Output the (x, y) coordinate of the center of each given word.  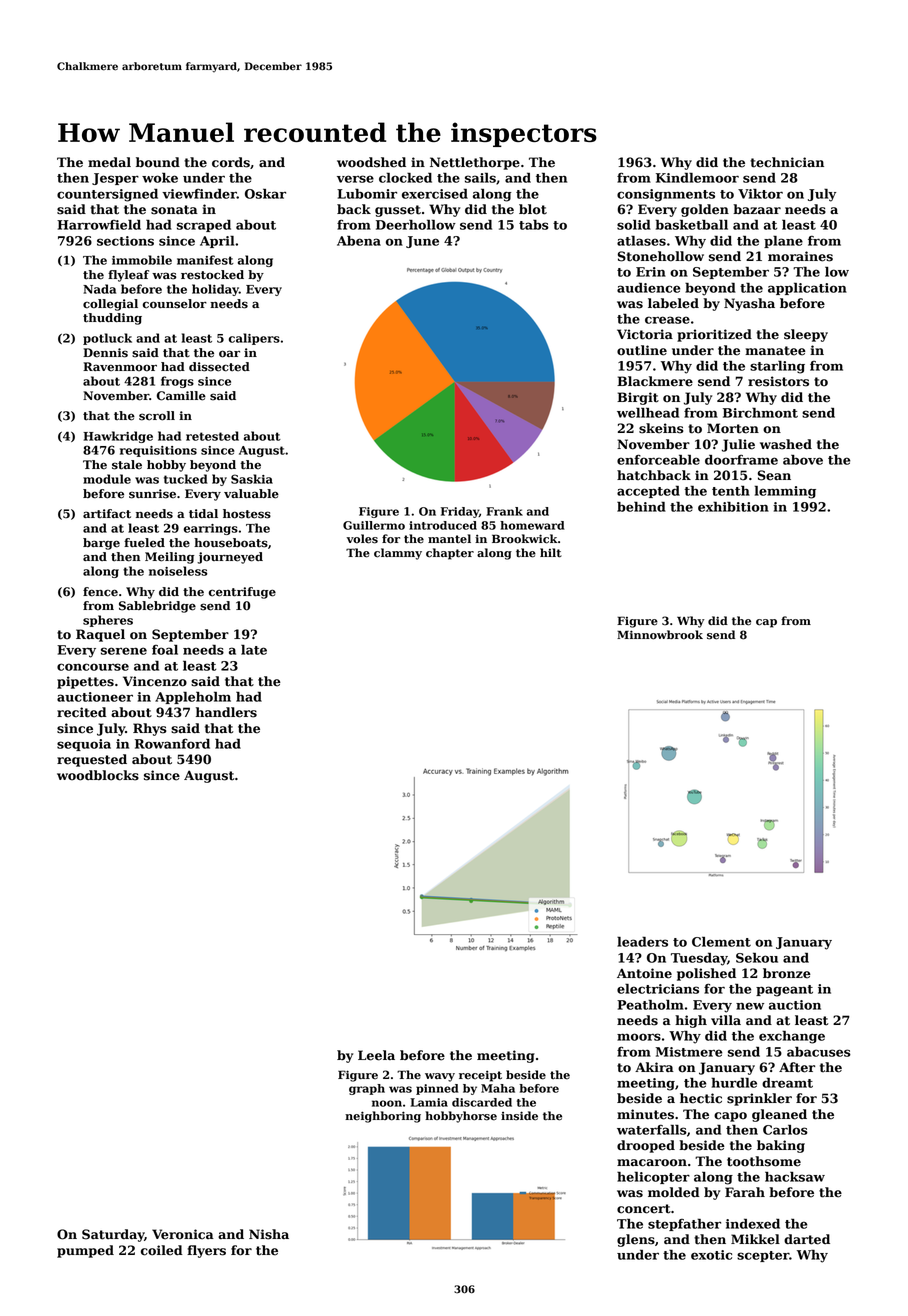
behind (641, 506)
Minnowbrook (660, 635)
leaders (642, 941)
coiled (162, 1250)
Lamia (429, 1102)
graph (367, 1089)
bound (158, 162)
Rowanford (172, 743)
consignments (666, 195)
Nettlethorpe (475, 163)
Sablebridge (157, 607)
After (797, 1067)
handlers (226, 712)
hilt (551, 553)
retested (212, 436)
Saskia (252, 479)
